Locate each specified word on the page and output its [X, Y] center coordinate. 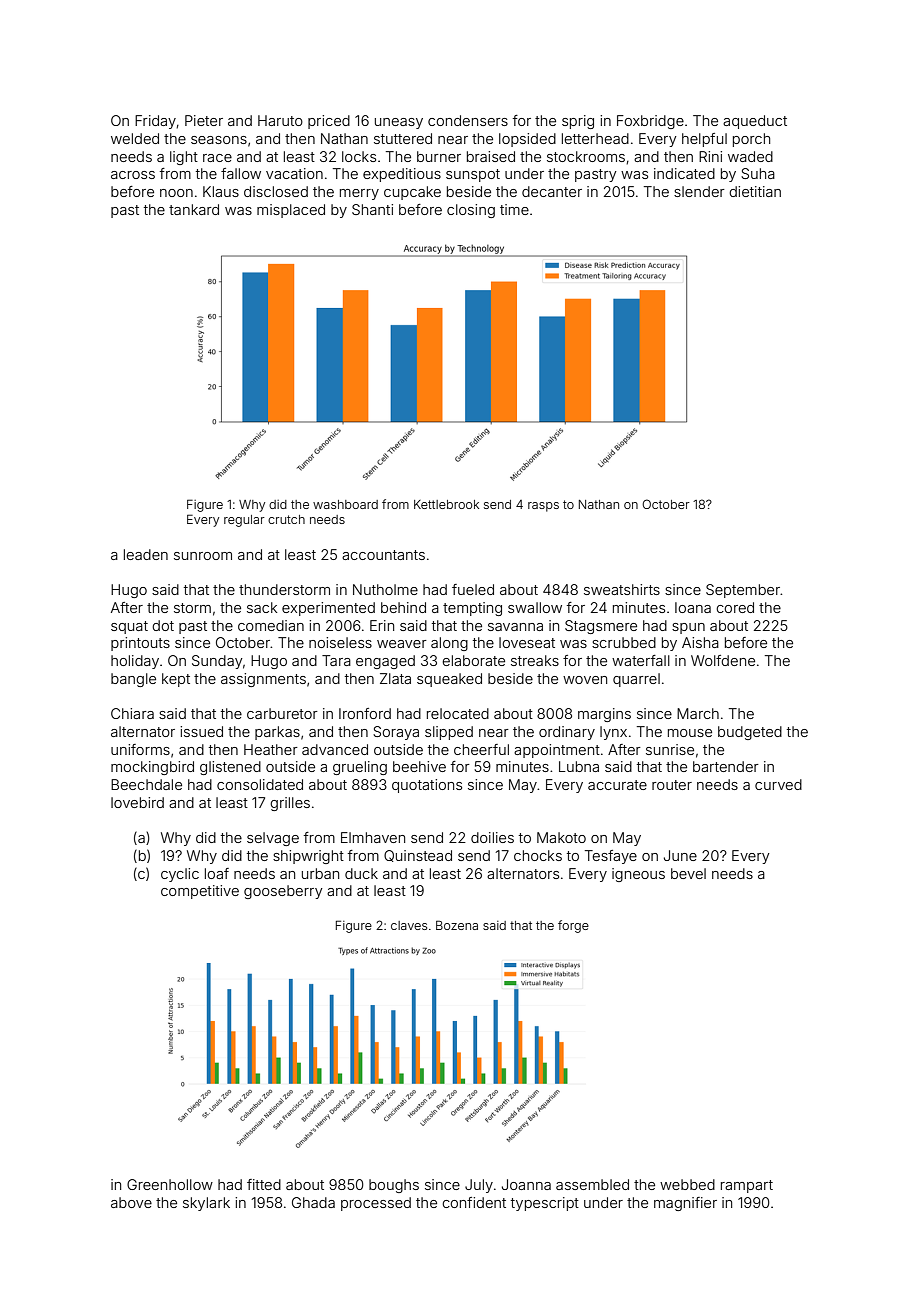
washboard [345, 504]
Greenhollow [170, 1184]
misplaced [291, 211]
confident [474, 1202]
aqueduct [755, 122]
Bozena [457, 925]
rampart [747, 1186]
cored [735, 607]
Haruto [280, 120]
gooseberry [283, 892]
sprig [578, 122]
